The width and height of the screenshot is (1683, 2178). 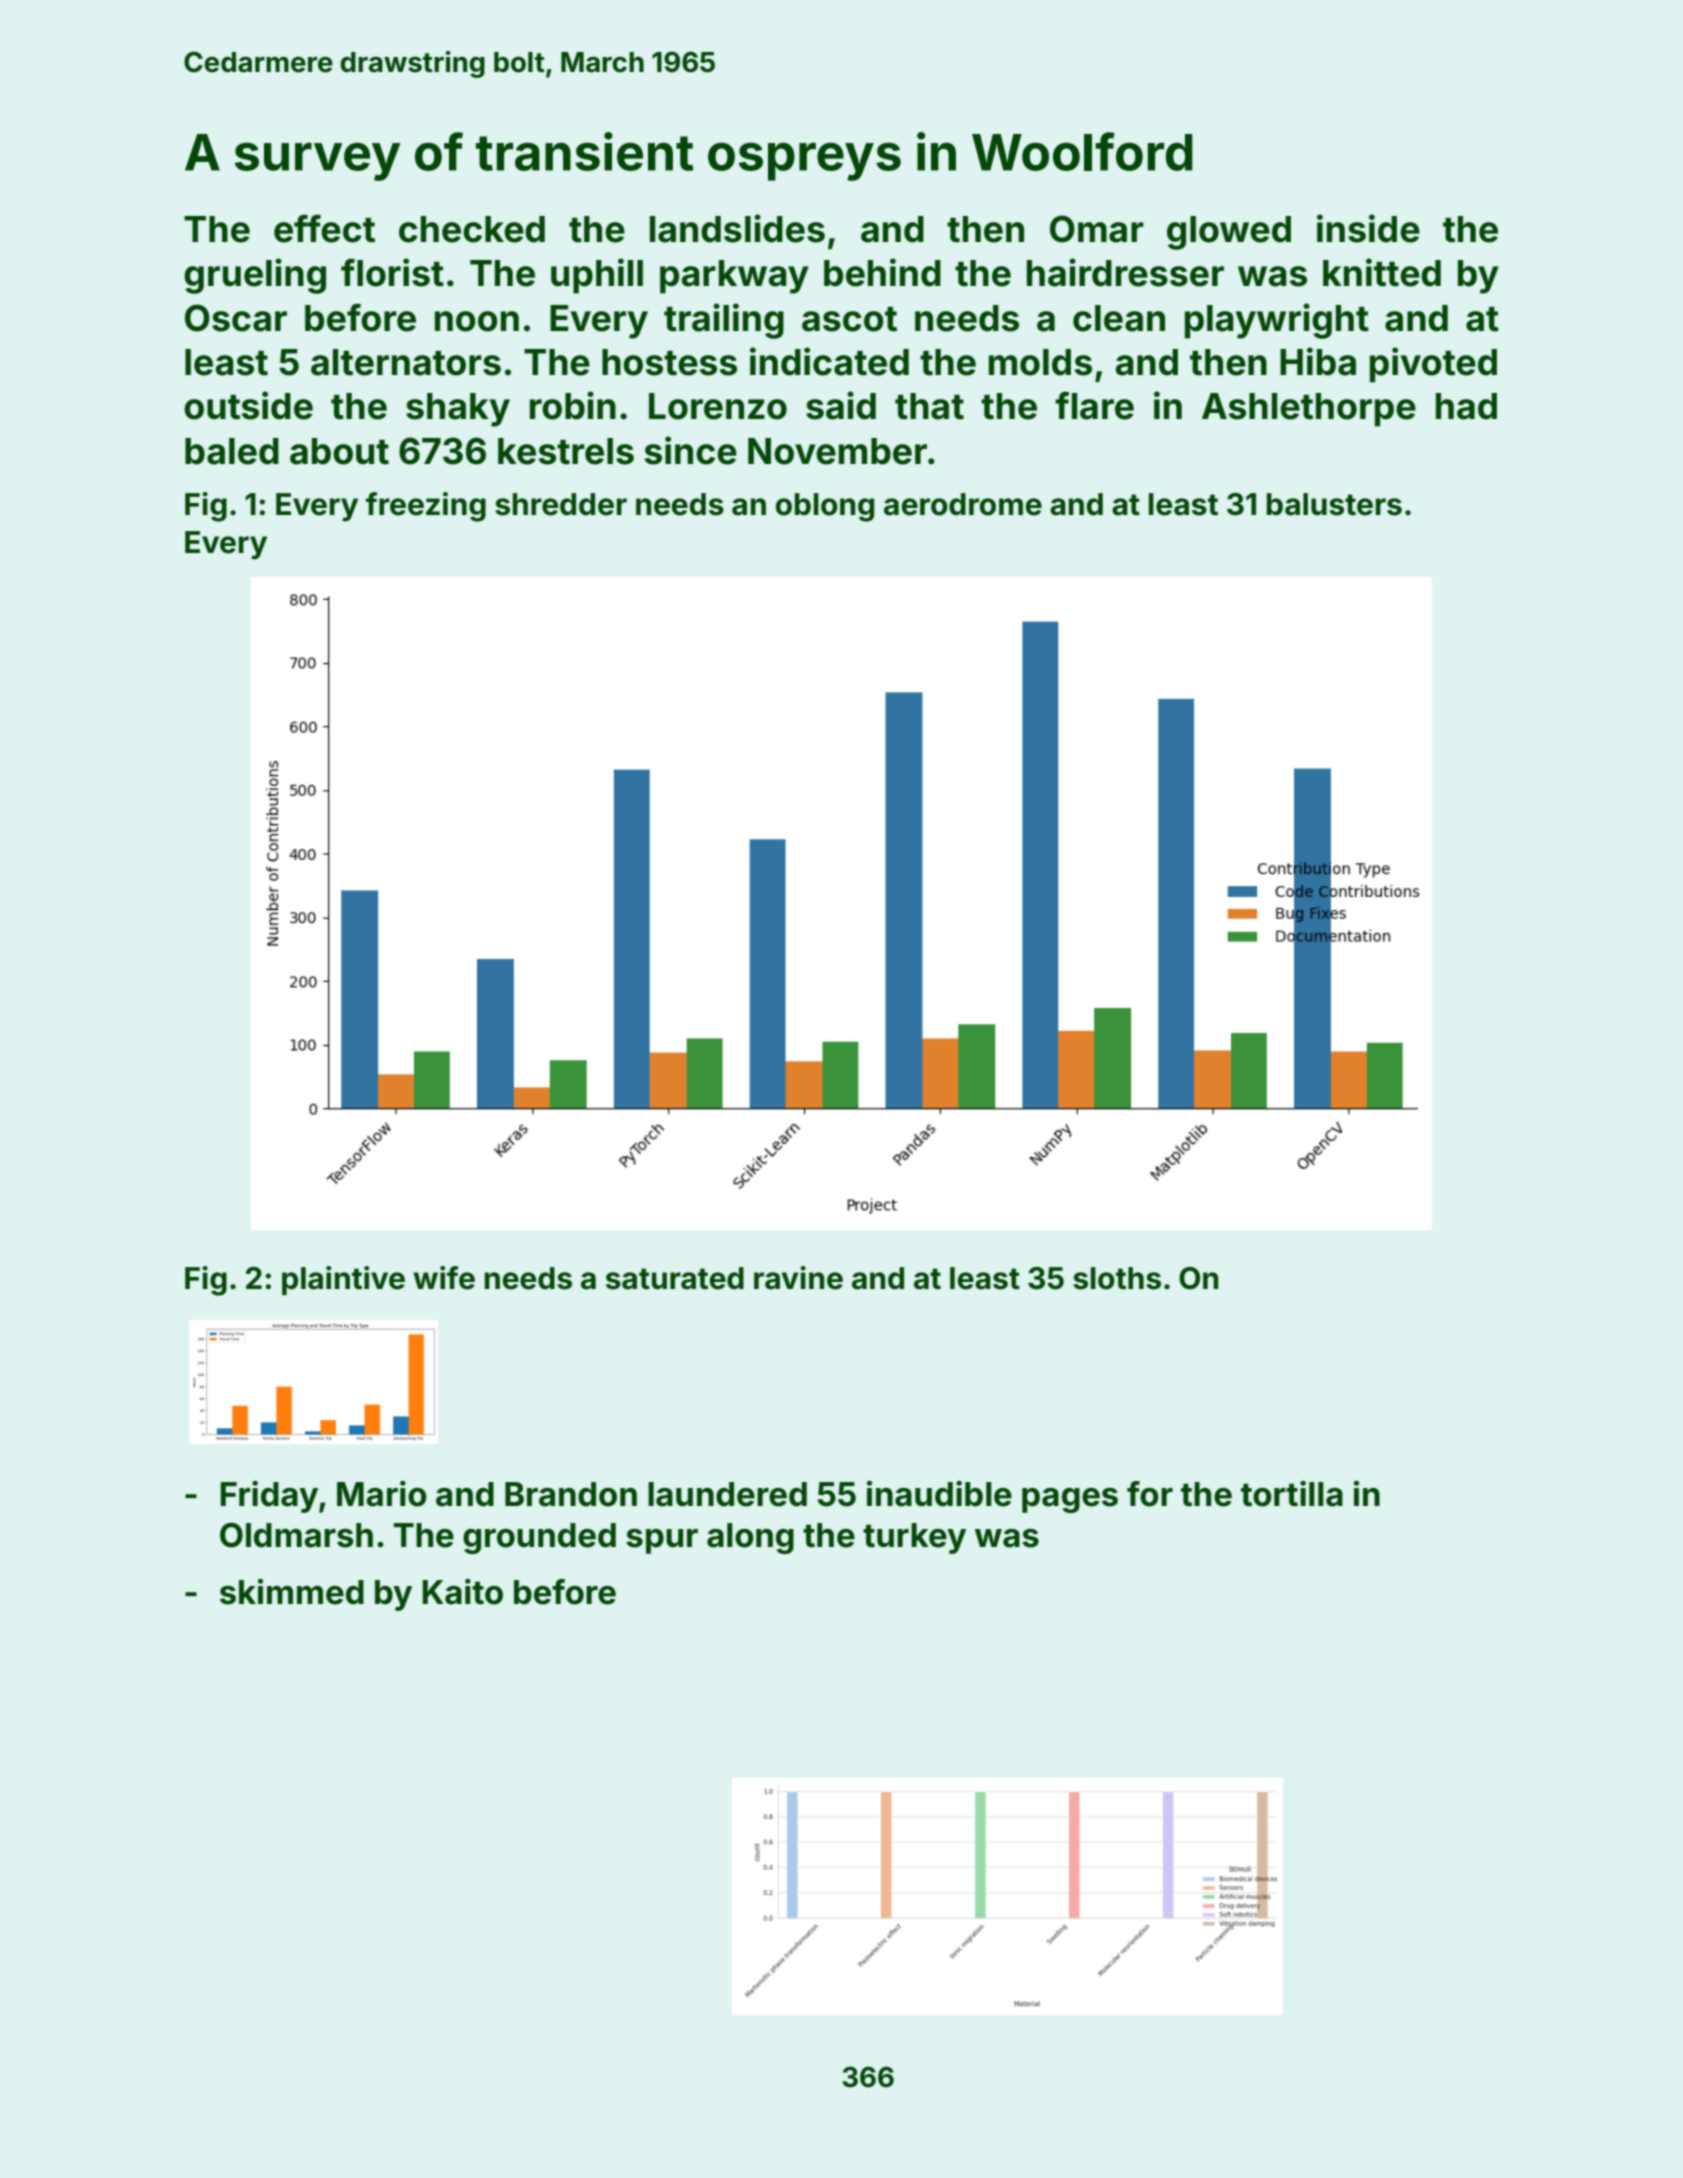 What do you see at coordinates (1334, 504) in the screenshot?
I see `balusters` at bounding box center [1334, 504].
